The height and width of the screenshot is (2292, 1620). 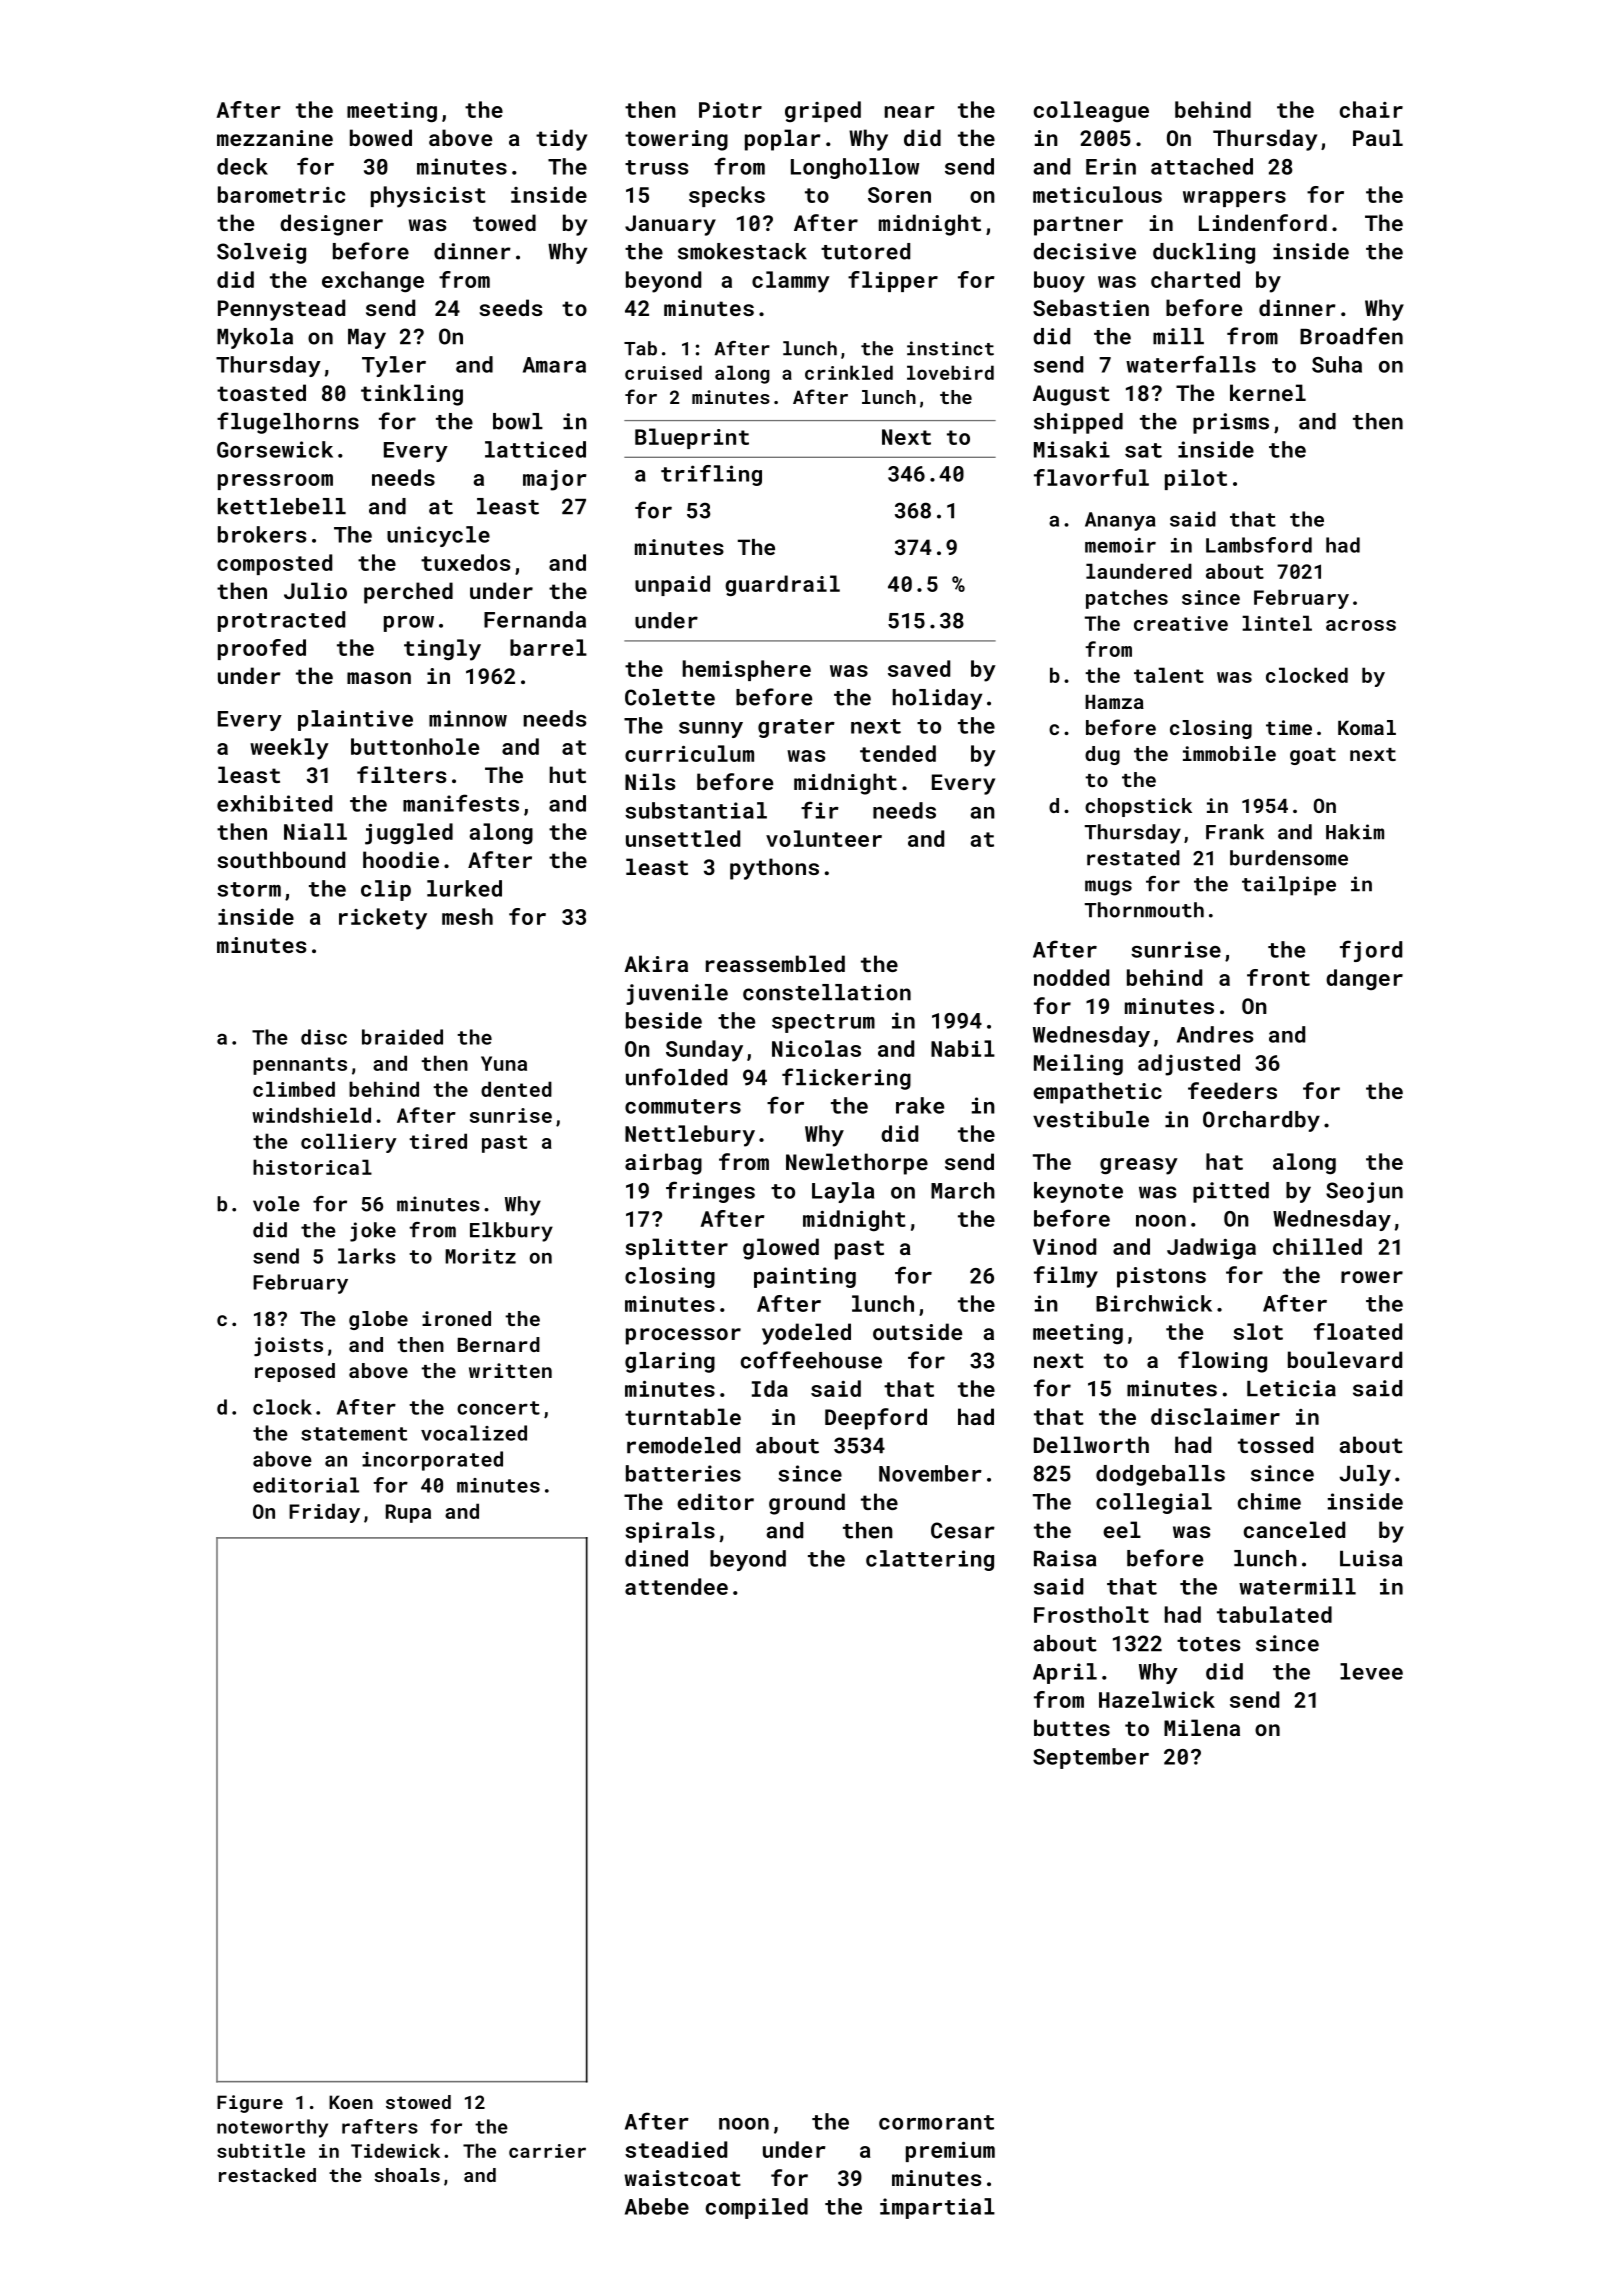 I want to click on poplar, so click(x=783, y=140).
